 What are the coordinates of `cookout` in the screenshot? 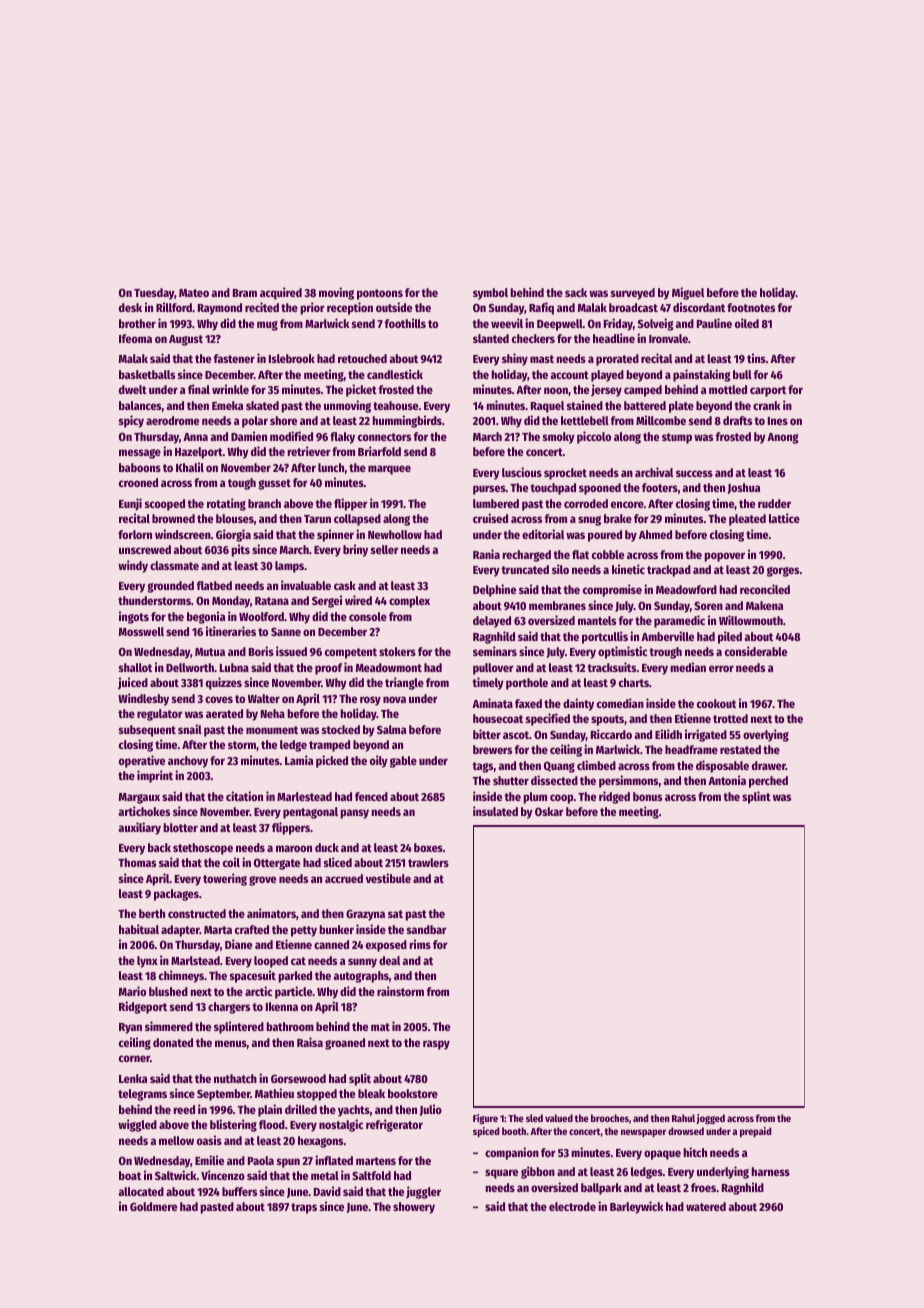 It's located at (716, 703).
